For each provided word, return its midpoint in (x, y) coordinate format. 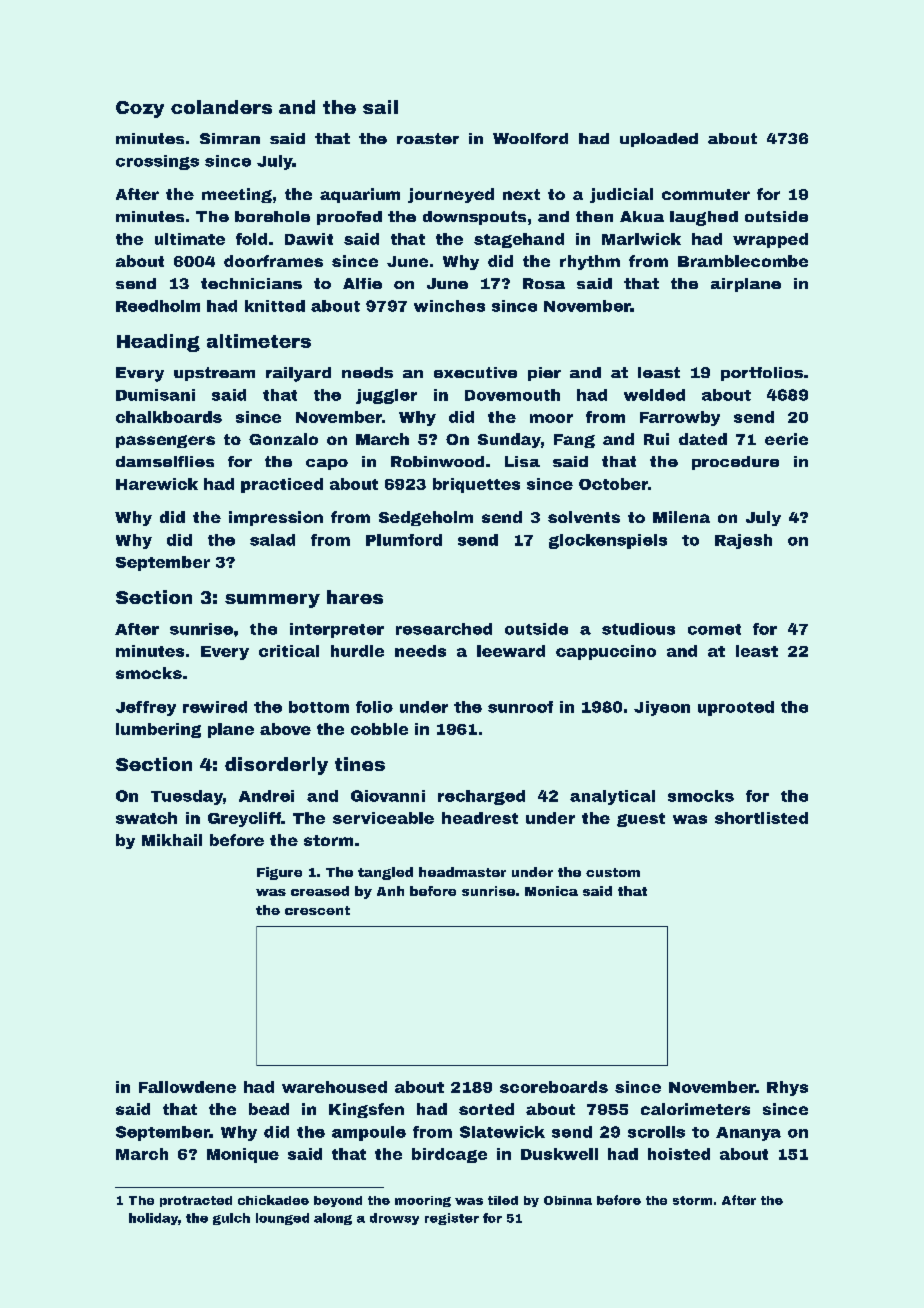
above (285, 729)
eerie (786, 439)
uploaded (659, 140)
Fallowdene (187, 1087)
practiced (282, 485)
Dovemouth (512, 395)
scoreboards (554, 1087)
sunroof (520, 707)
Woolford (530, 138)
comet (714, 629)
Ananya (748, 1134)
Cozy (140, 109)
